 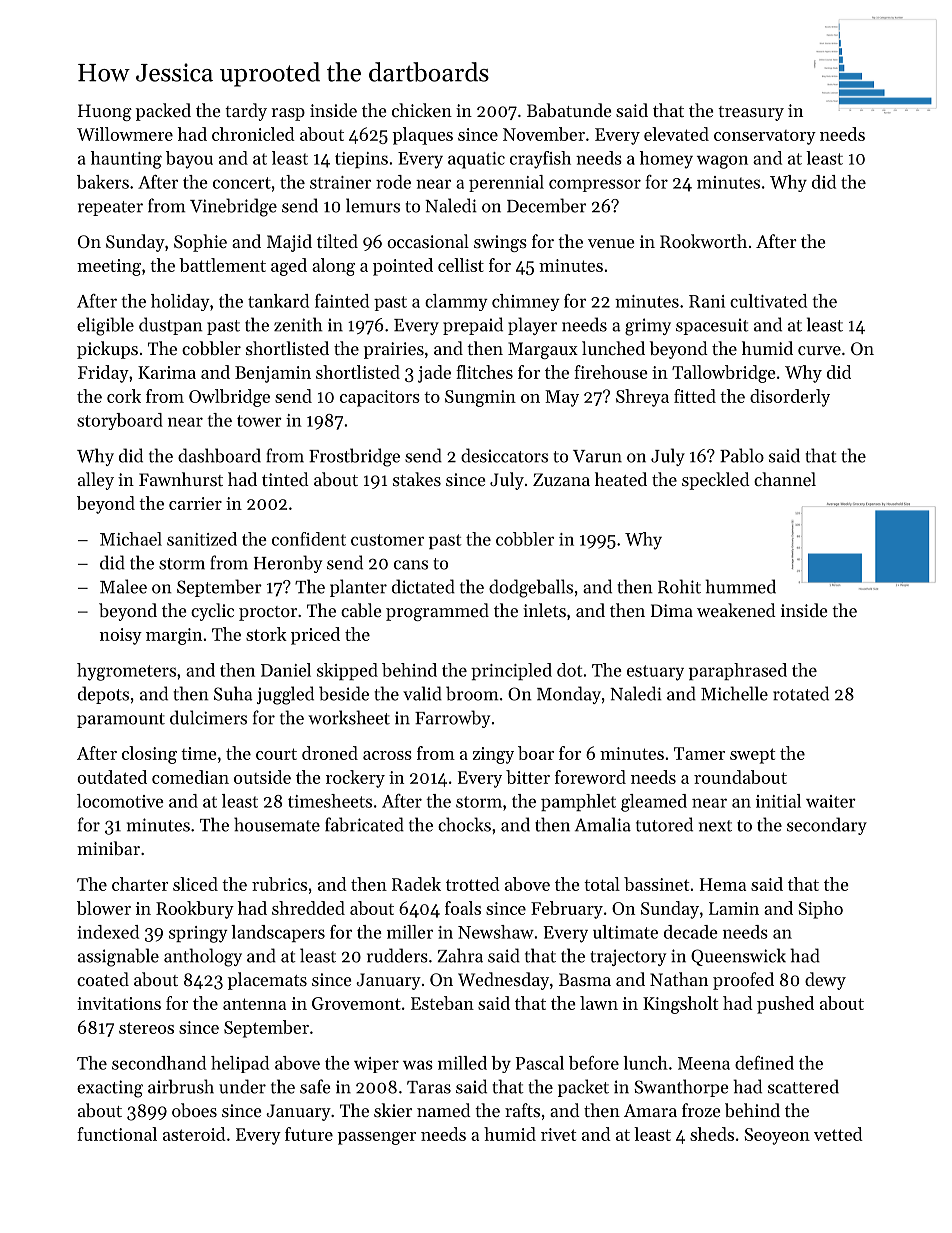 I want to click on treasury, so click(x=751, y=113).
